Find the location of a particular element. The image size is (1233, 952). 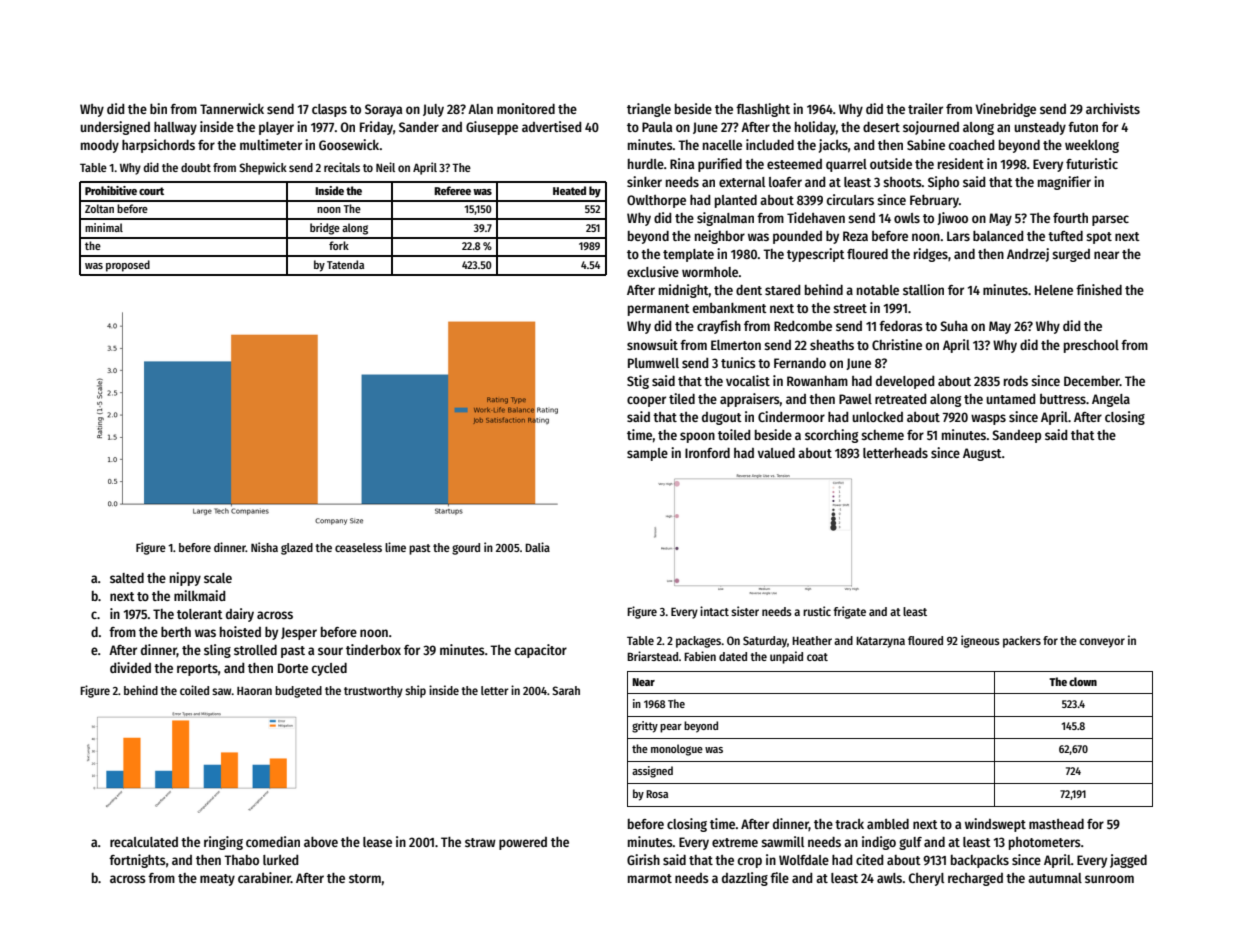

dazzling is located at coordinates (745, 879).
